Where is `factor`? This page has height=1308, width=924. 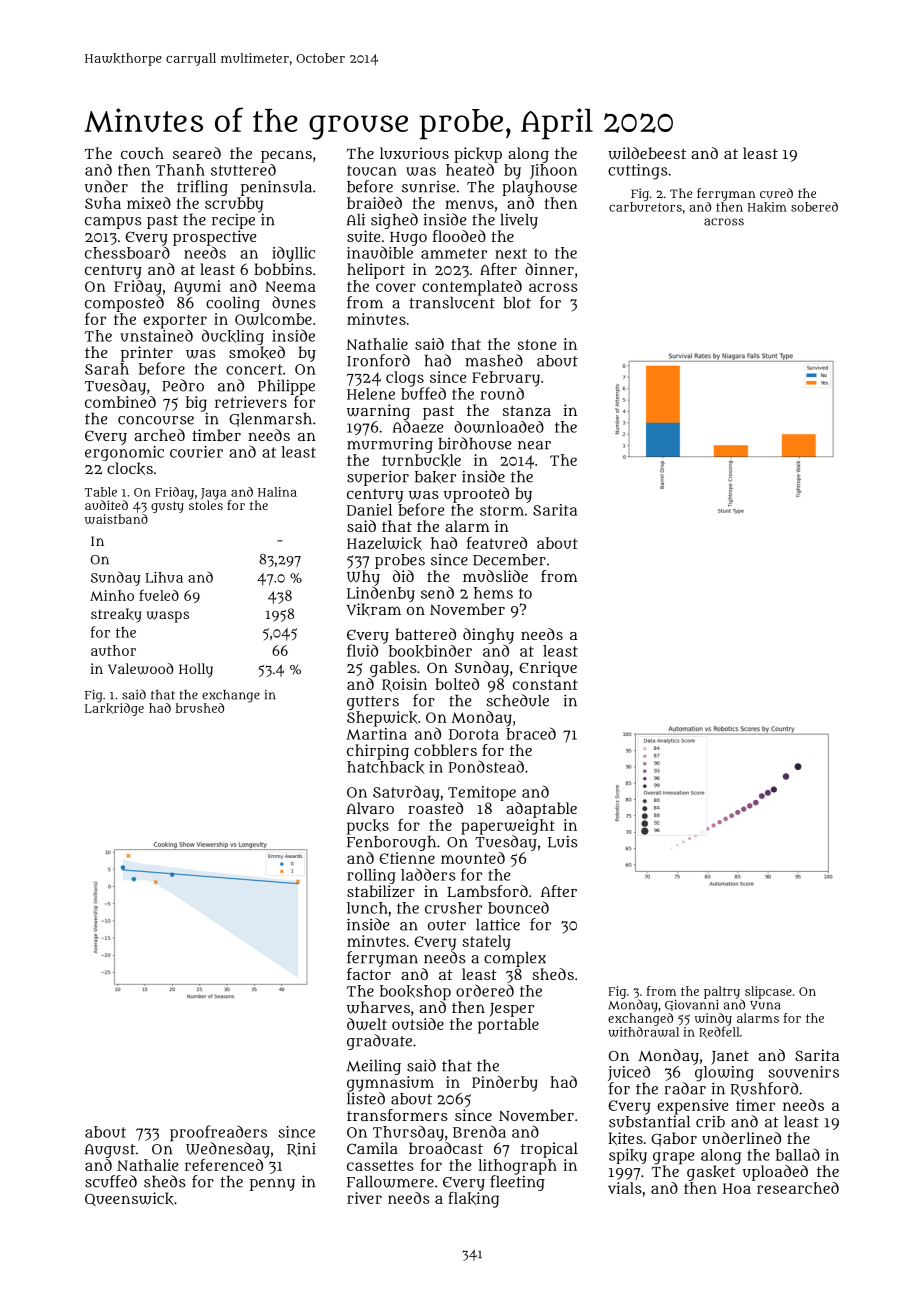 factor is located at coordinates (369, 974).
